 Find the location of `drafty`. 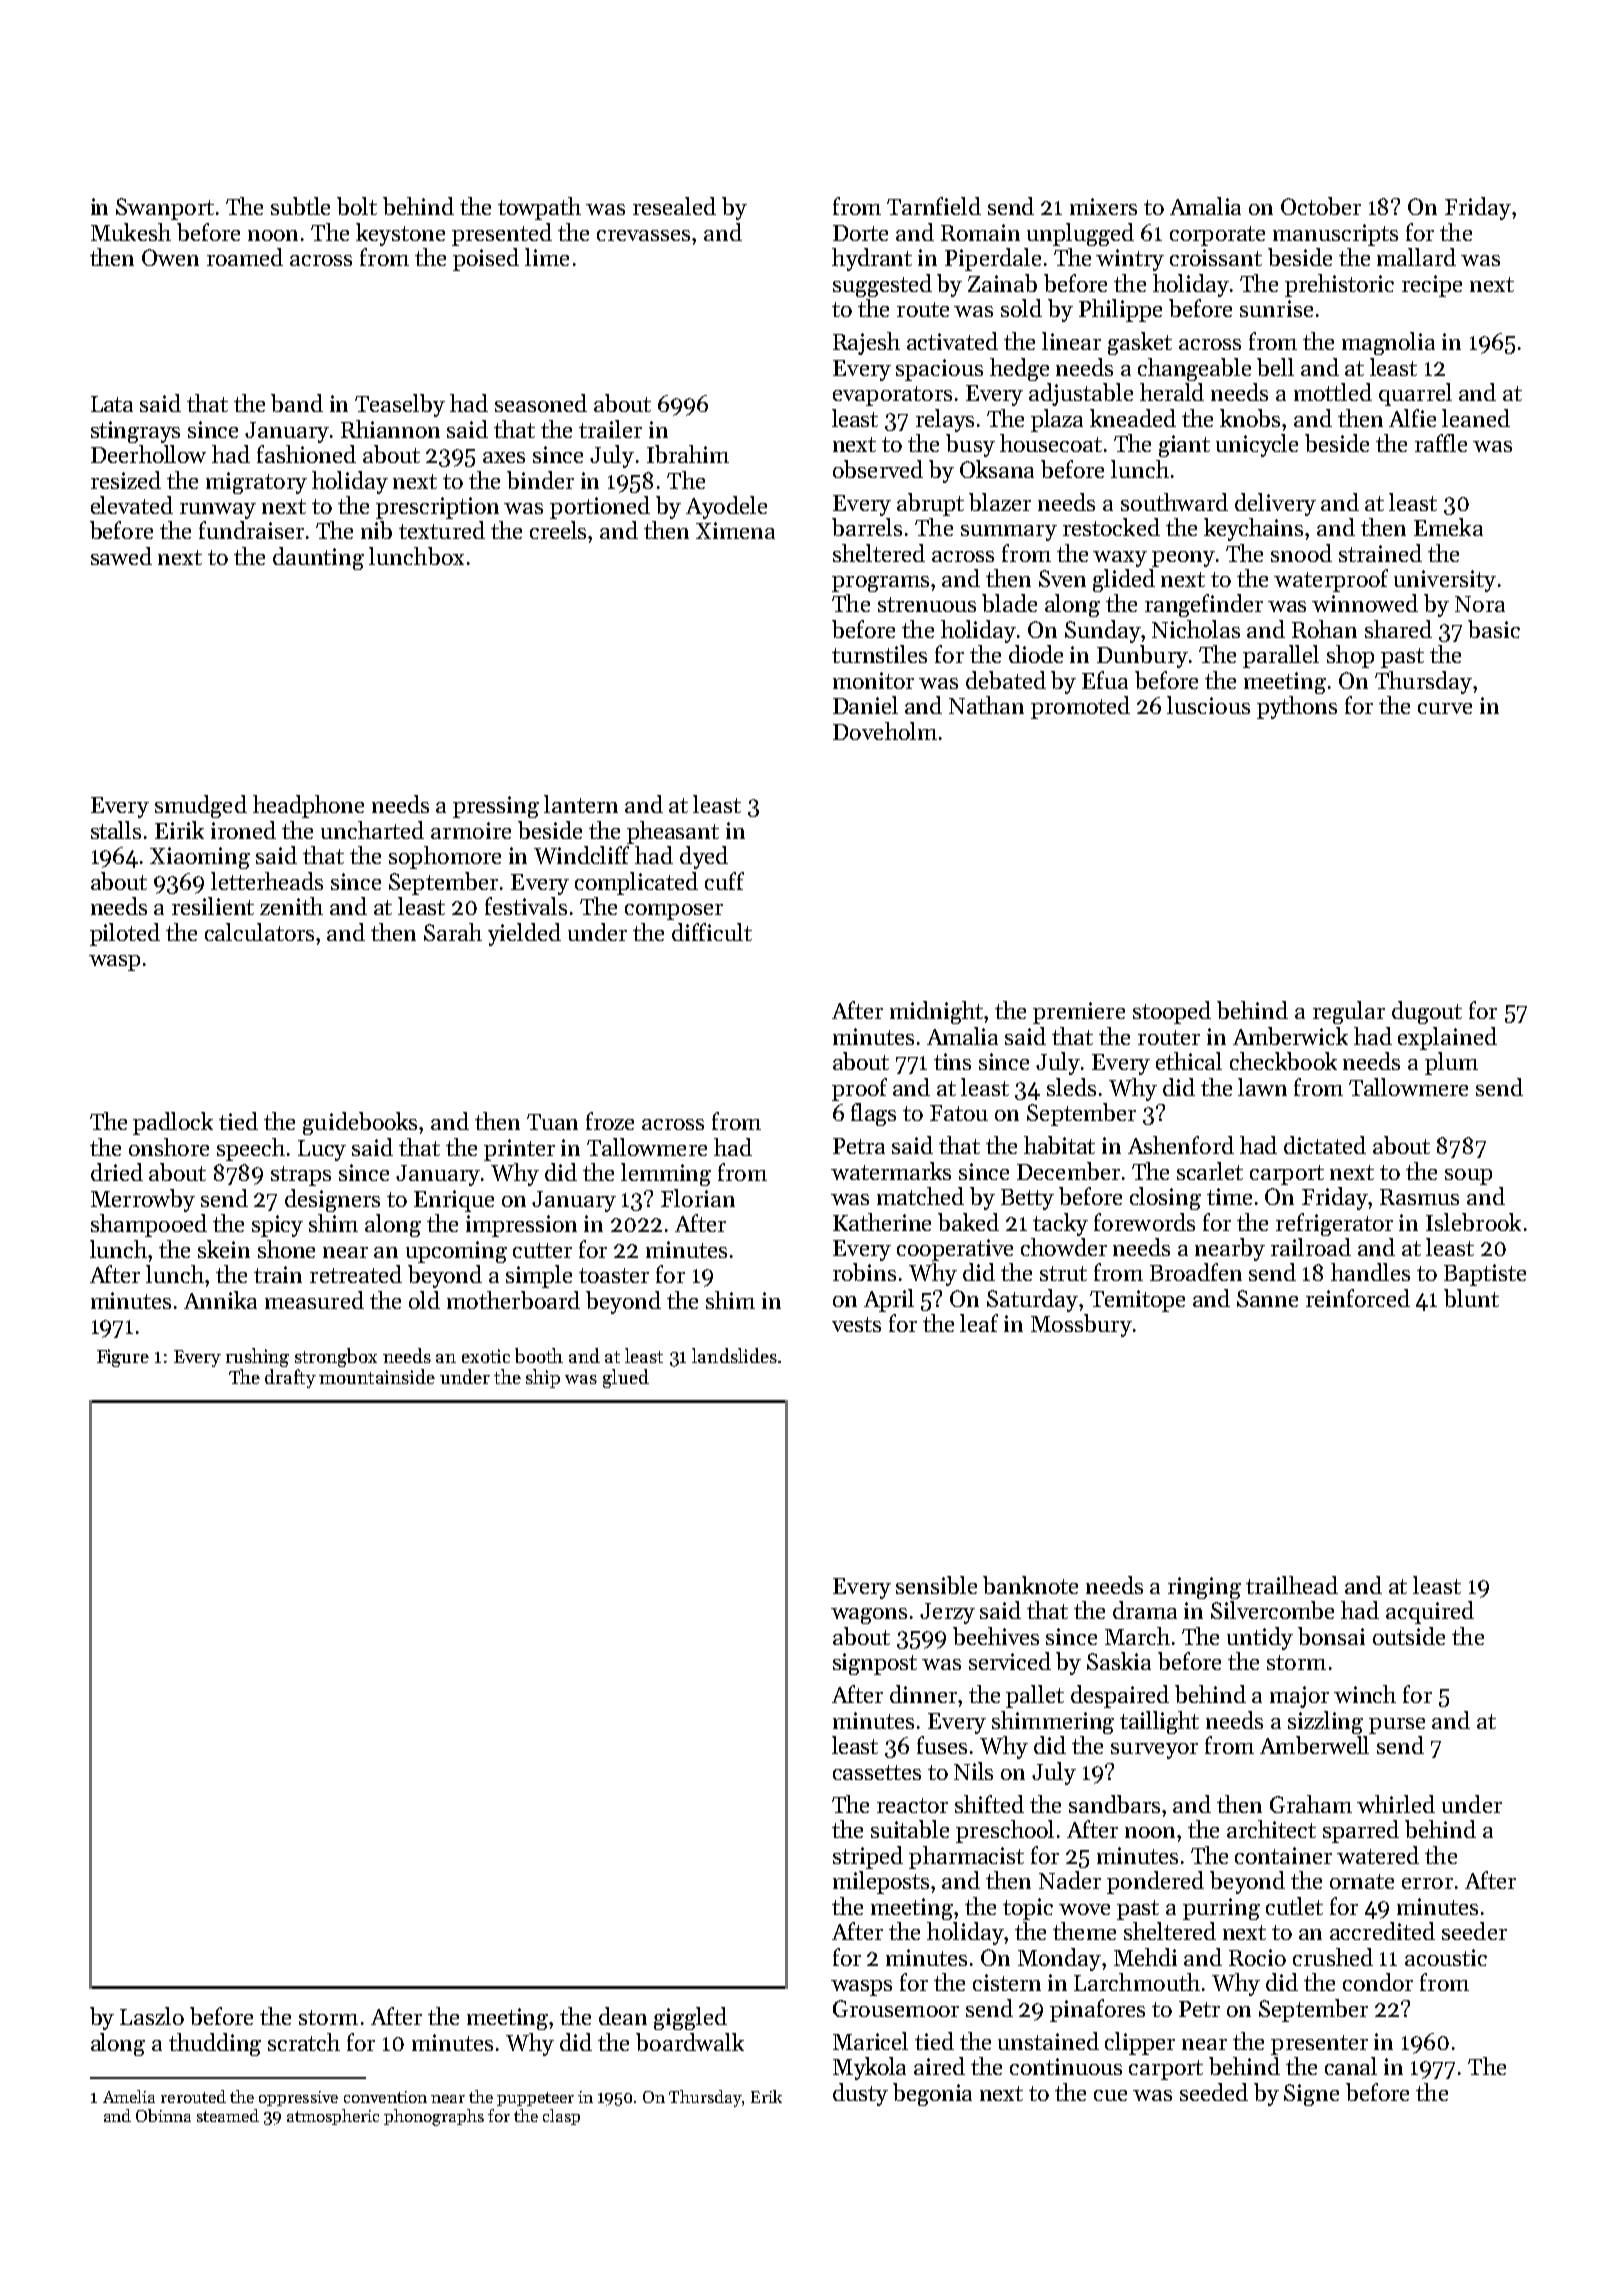

drafty is located at coordinates (290, 1378).
